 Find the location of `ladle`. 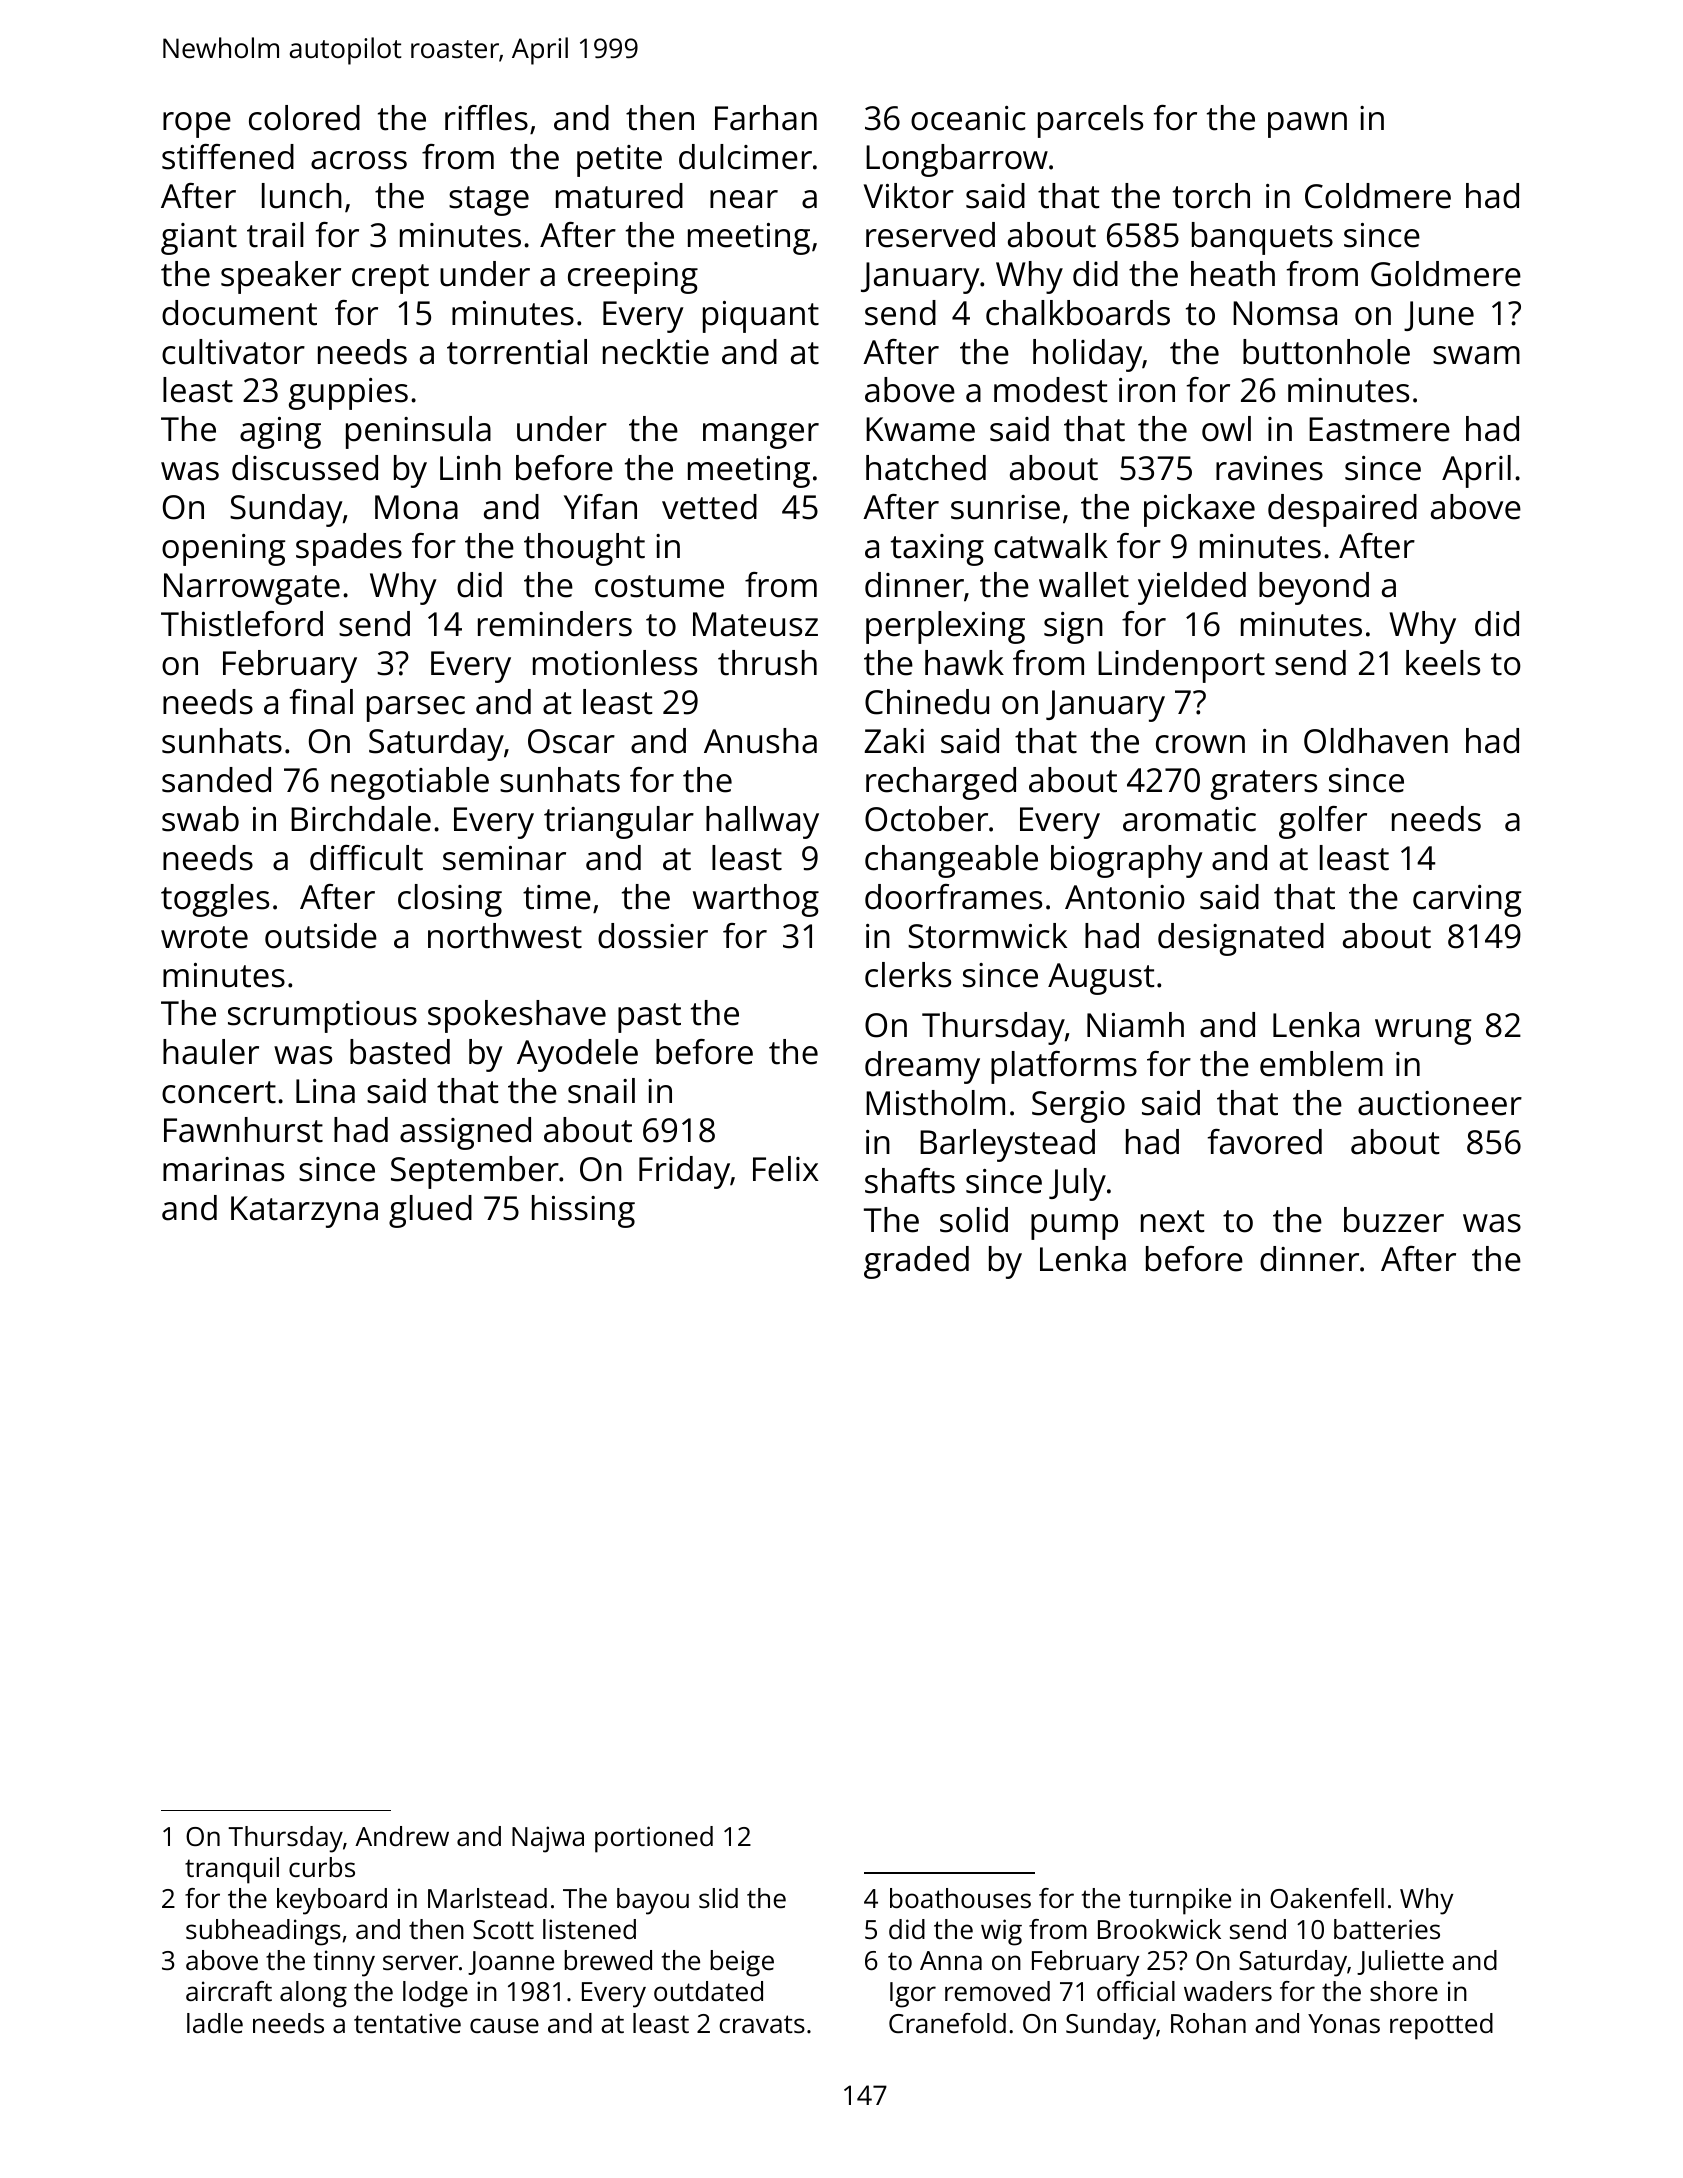

ladle is located at coordinates (215, 2023).
